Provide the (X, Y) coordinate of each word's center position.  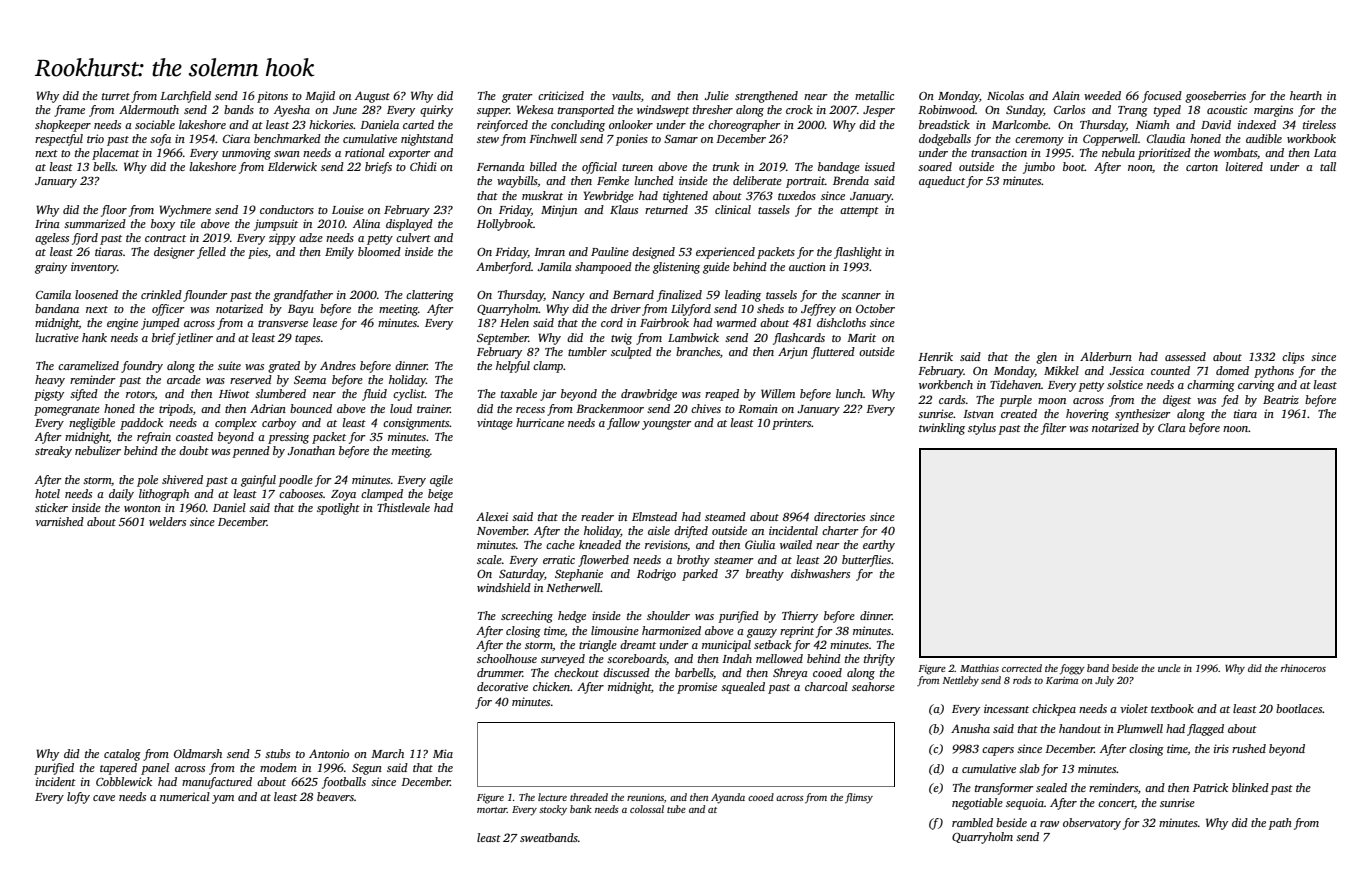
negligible (92, 424)
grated (284, 367)
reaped (722, 395)
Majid (320, 97)
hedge (572, 617)
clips (1293, 358)
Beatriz (1281, 399)
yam (223, 799)
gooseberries (1215, 97)
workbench (946, 384)
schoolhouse (507, 658)
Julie (717, 95)
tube (676, 809)
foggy (1072, 669)
